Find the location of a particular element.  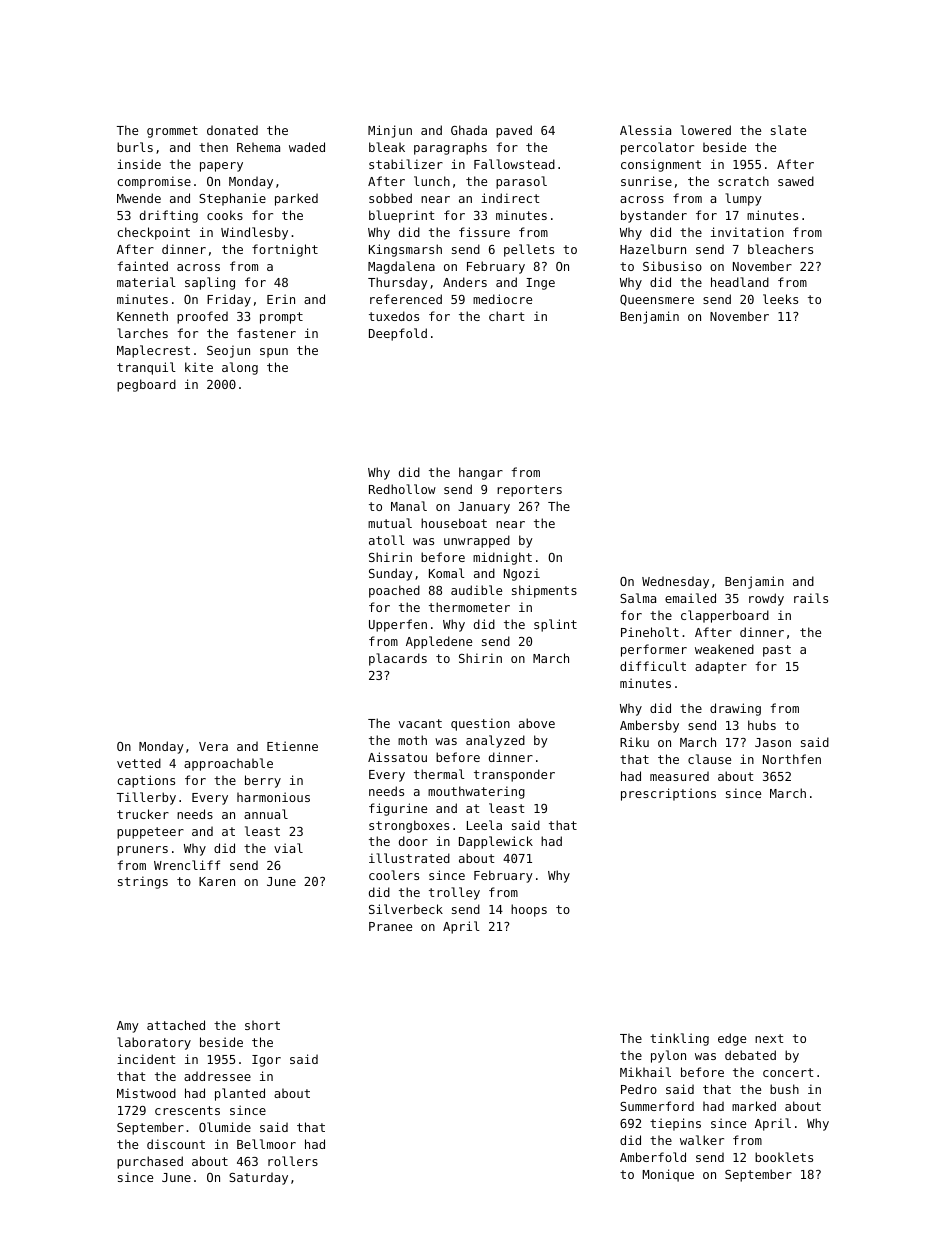

approachable is located at coordinates (228, 764).
